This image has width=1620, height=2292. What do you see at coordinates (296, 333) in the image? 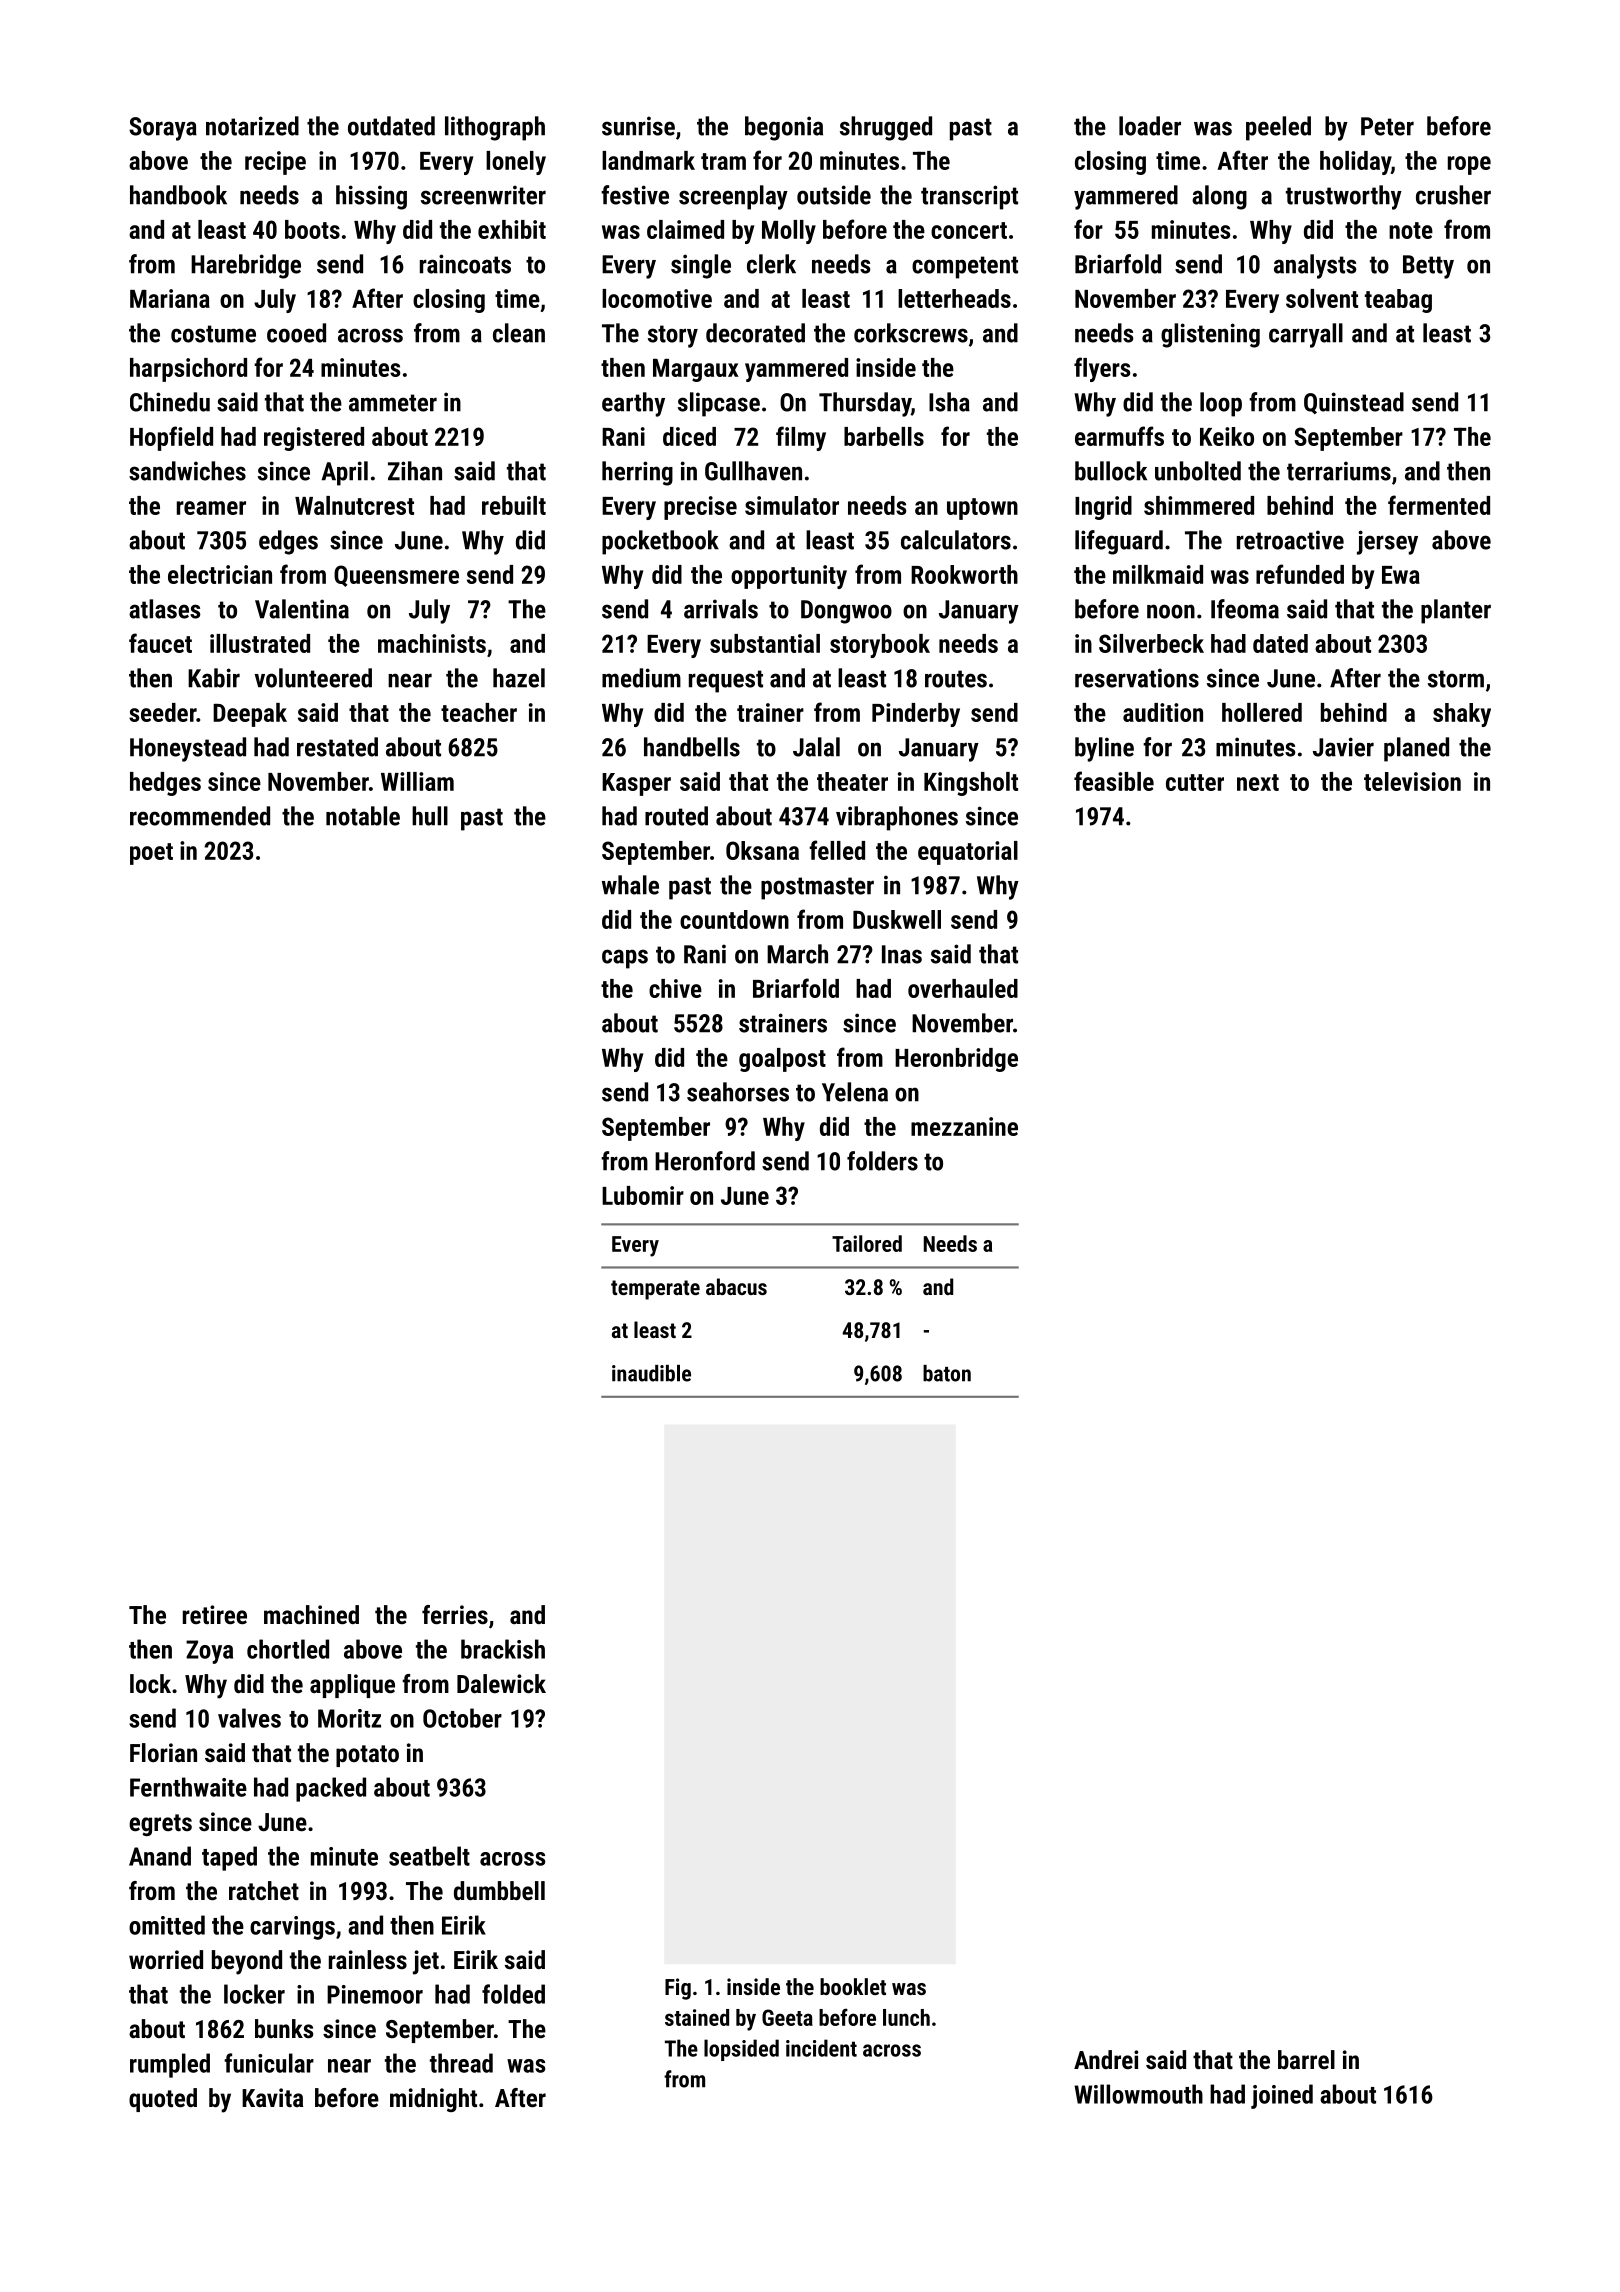
I see `cooed` at bounding box center [296, 333].
